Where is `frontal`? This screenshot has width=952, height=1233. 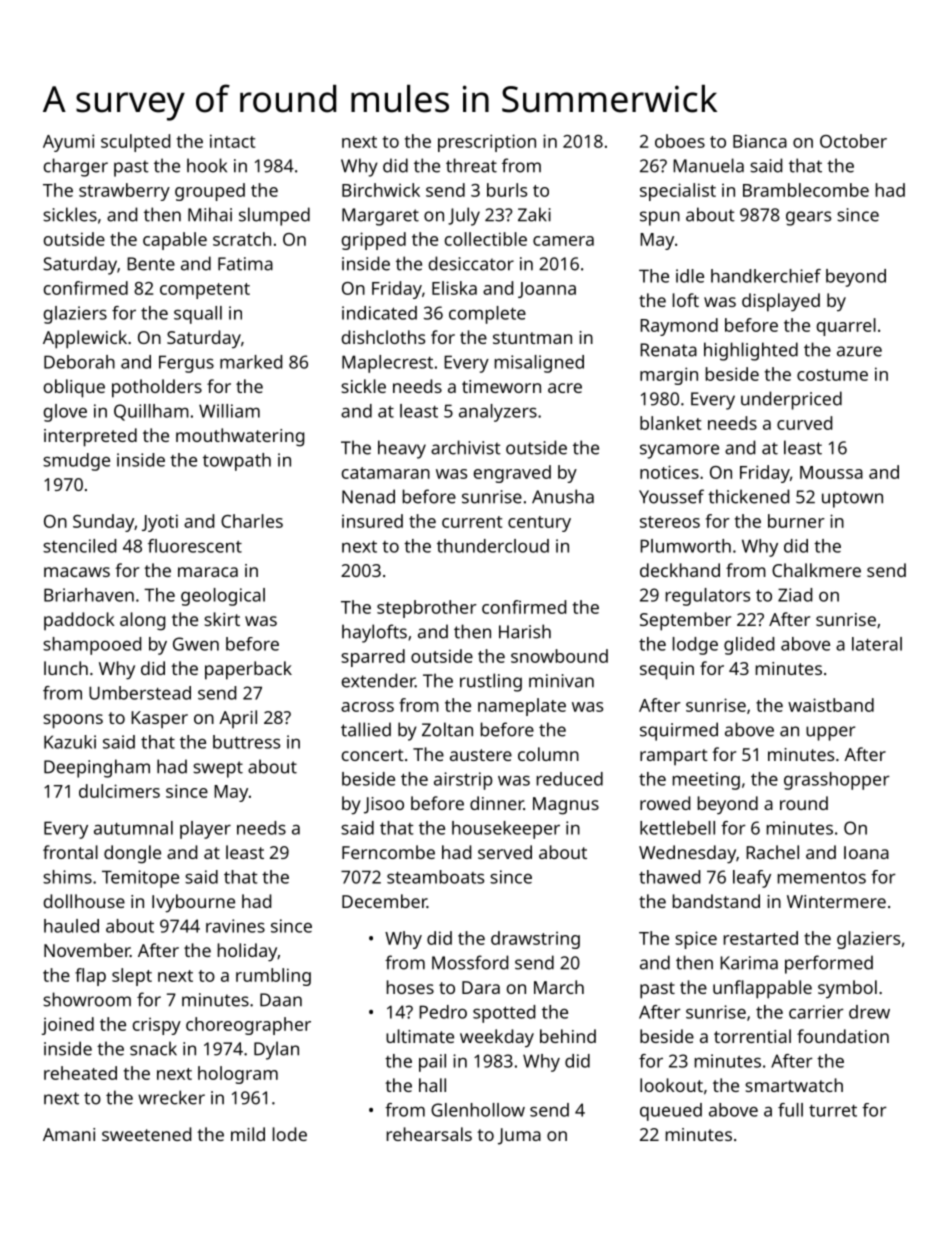
frontal is located at coordinates (70, 852).
